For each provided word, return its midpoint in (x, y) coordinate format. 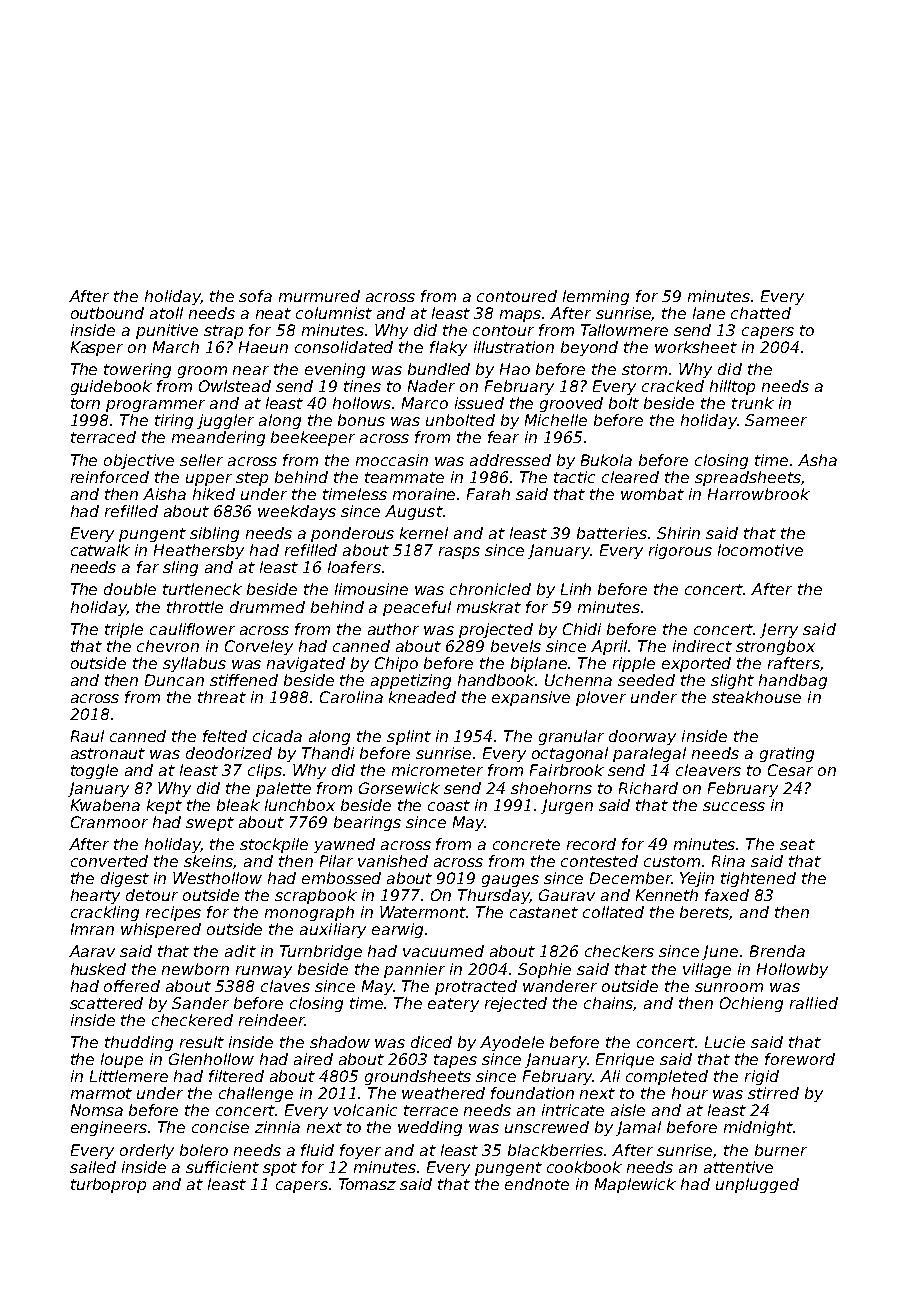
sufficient (222, 1167)
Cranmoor (109, 822)
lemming (596, 297)
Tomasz (367, 1184)
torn (85, 403)
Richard (648, 788)
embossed (341, 878)
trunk (753, 403)
